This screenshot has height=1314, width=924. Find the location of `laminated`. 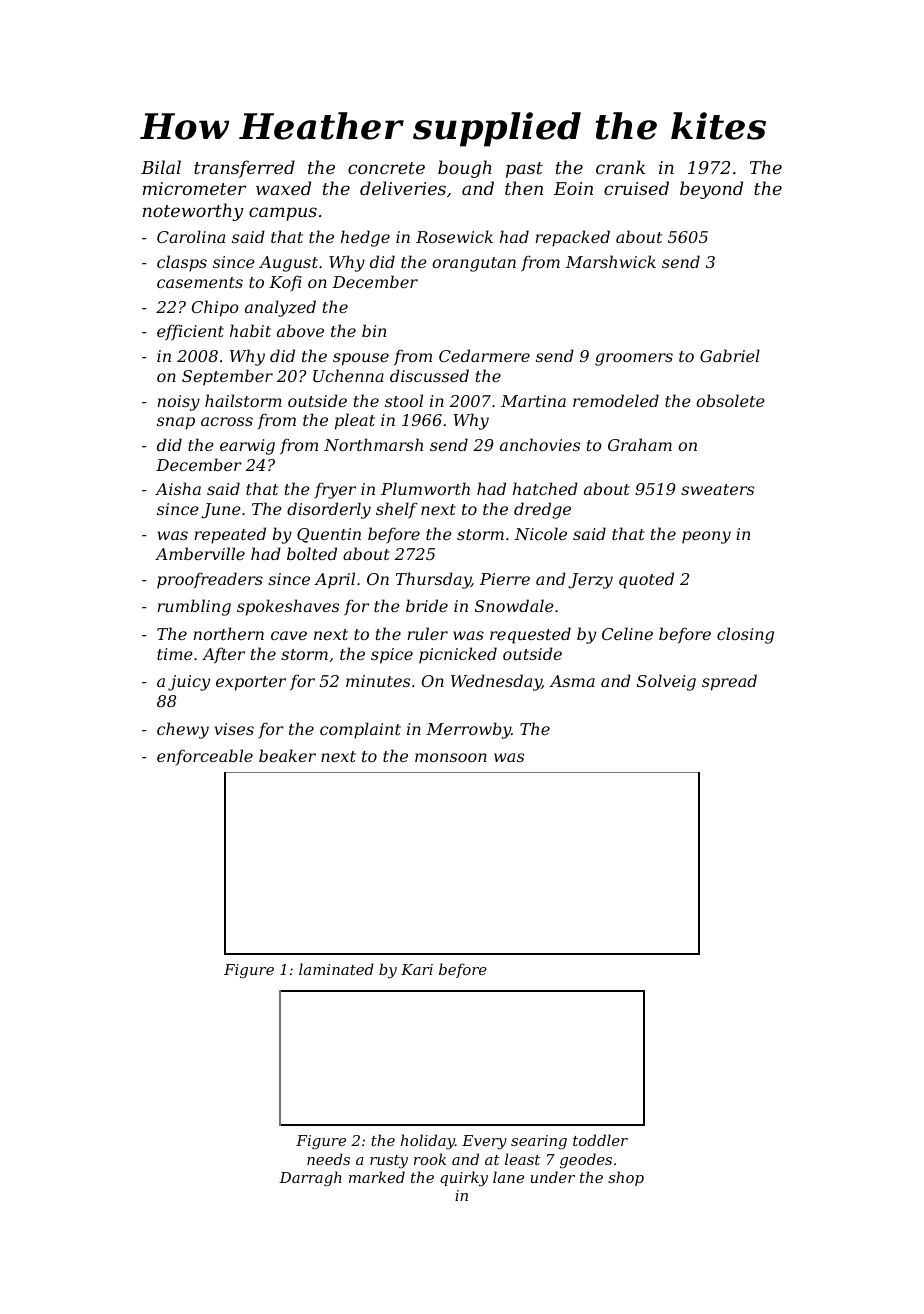

laminated is located at coordinates (336, 969).
